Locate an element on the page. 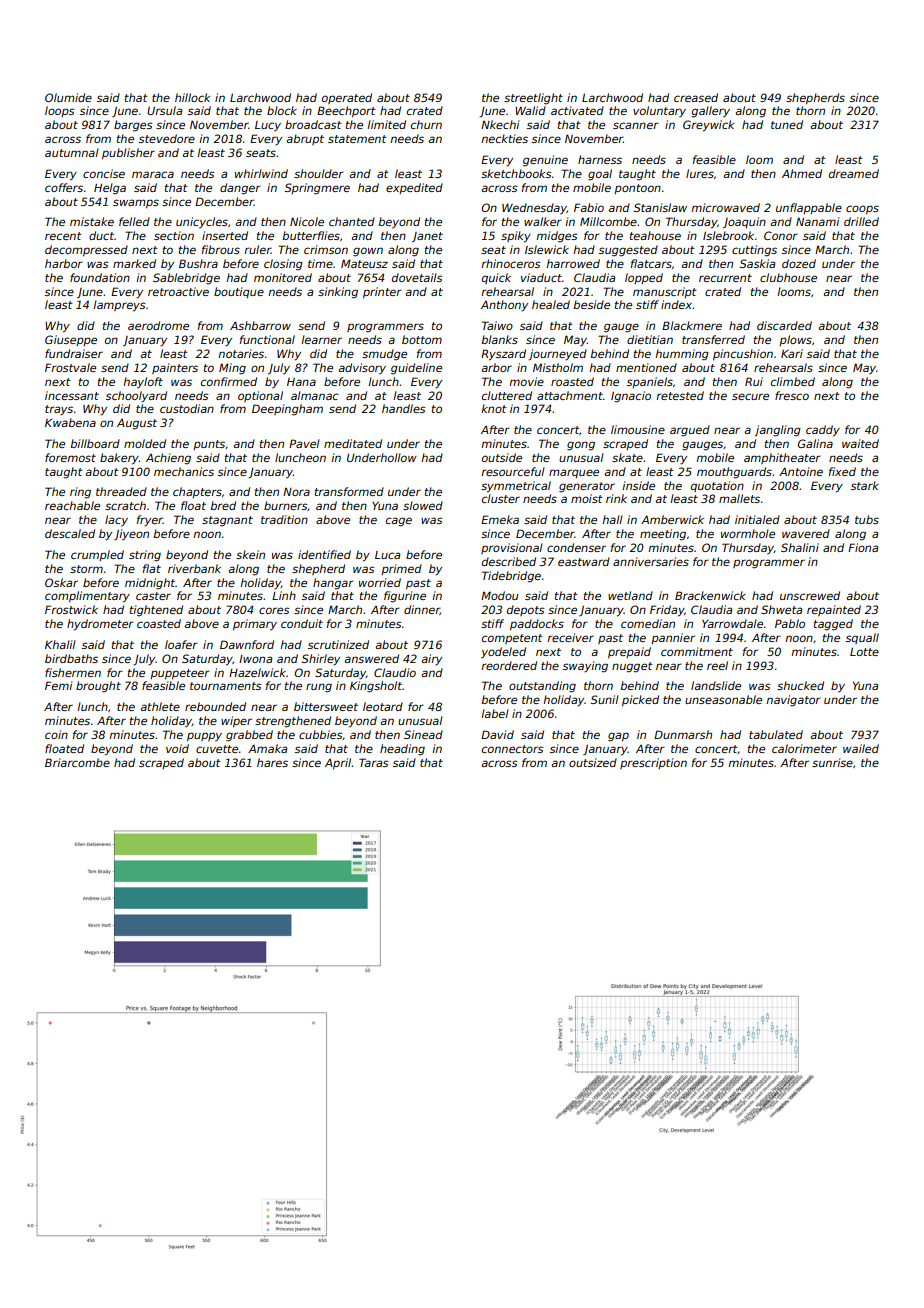 Image resolution: width=924 pixels, height=1308 pixels. gown is located at coordinates (368, 252).
